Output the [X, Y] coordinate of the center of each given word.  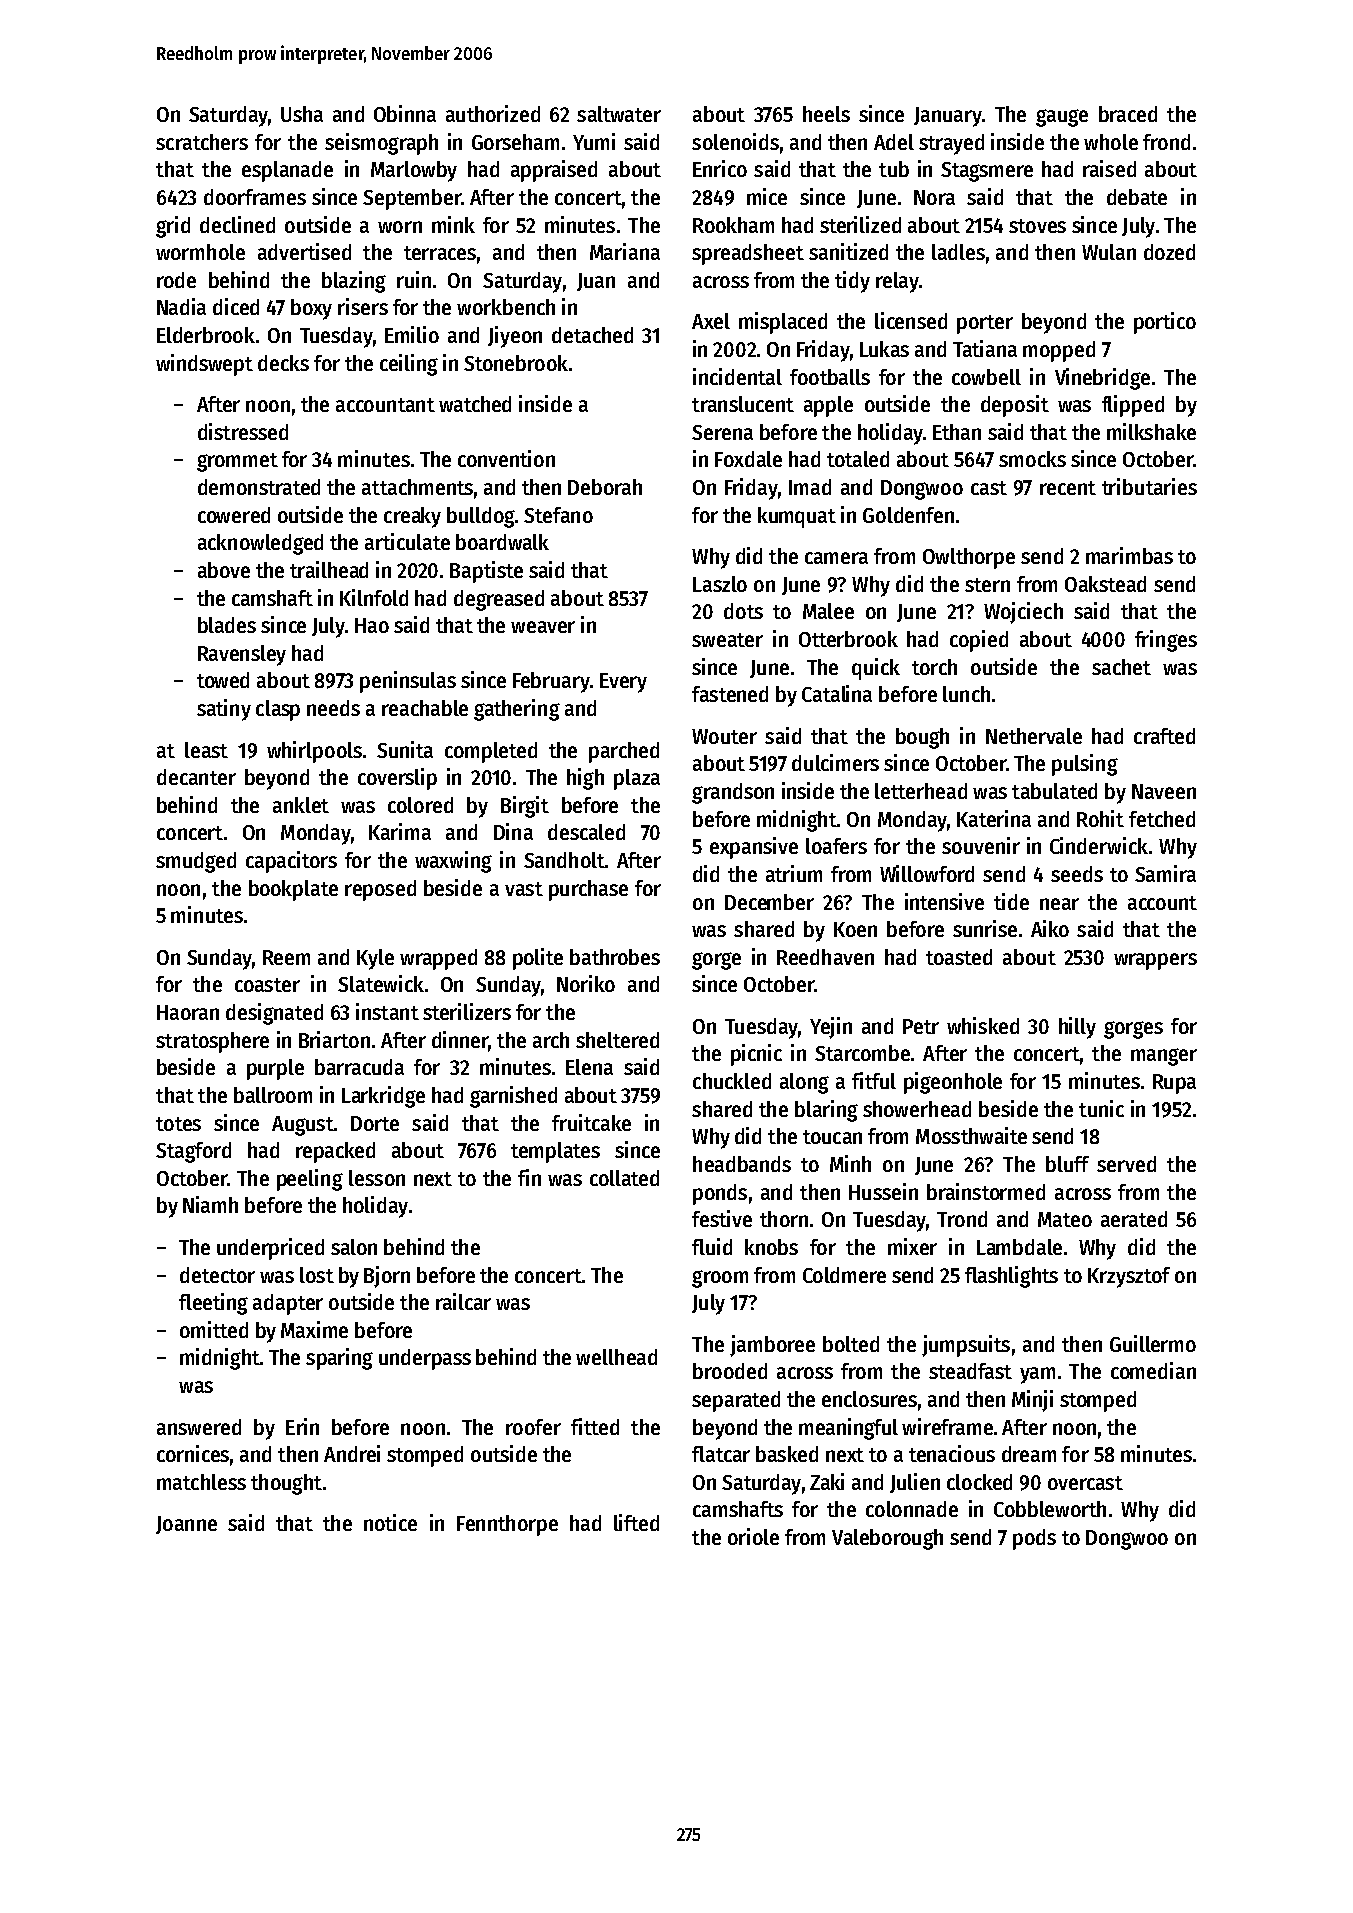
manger [1164, 1057]
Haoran [188, 1012]
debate [1137, 197]
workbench [506, 307]
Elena [589, 1067]
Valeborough [887, 1539]
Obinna [405, 113]
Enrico [720, 168]
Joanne [186, 1525]
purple [275, 1069]
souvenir [981, 845]
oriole [753, 1536]
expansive [754, 848]
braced [1128, 114]
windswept [204, 365]
